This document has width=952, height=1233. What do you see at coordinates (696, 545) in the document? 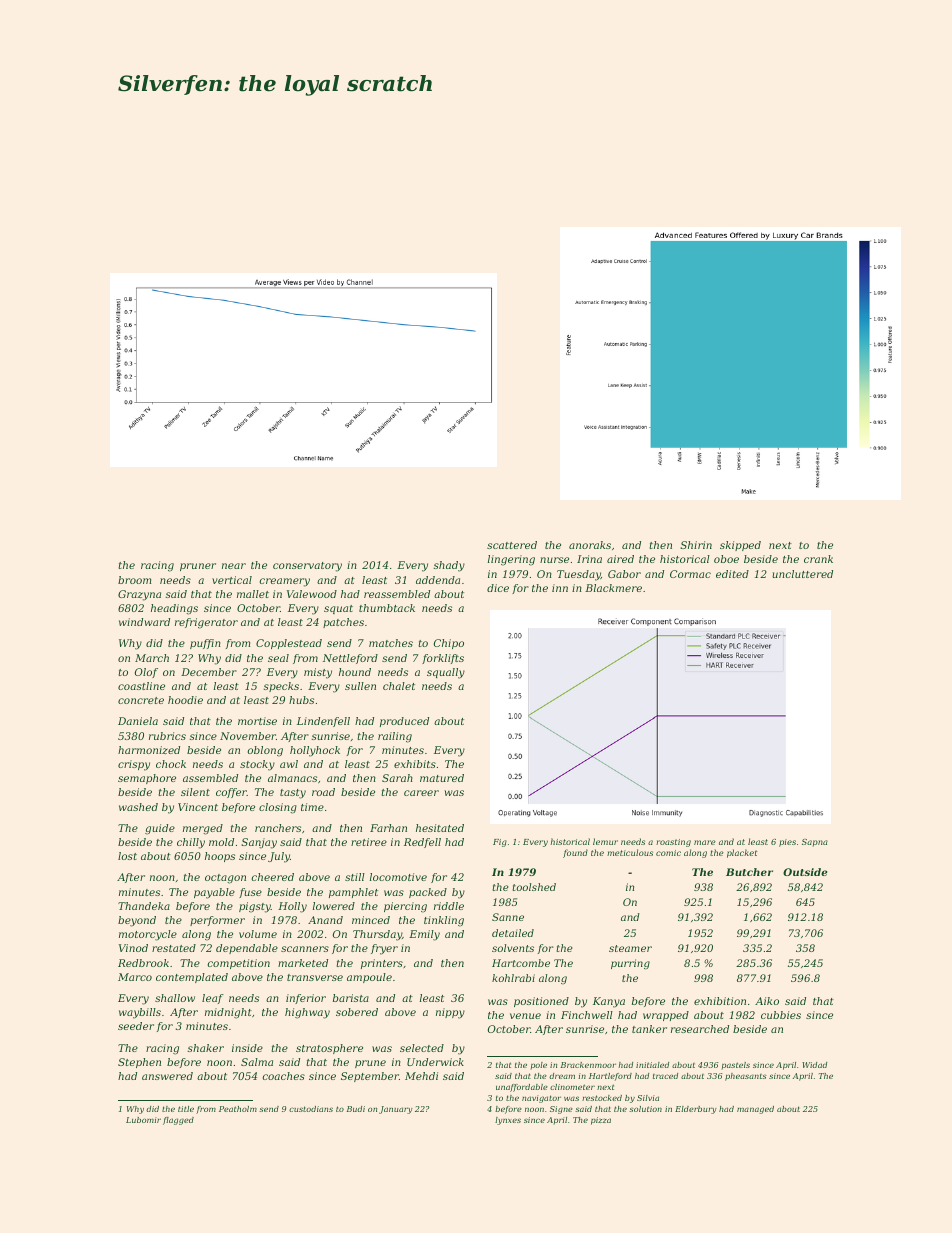
I see `Shirin` at bounding box center [696, 545].
